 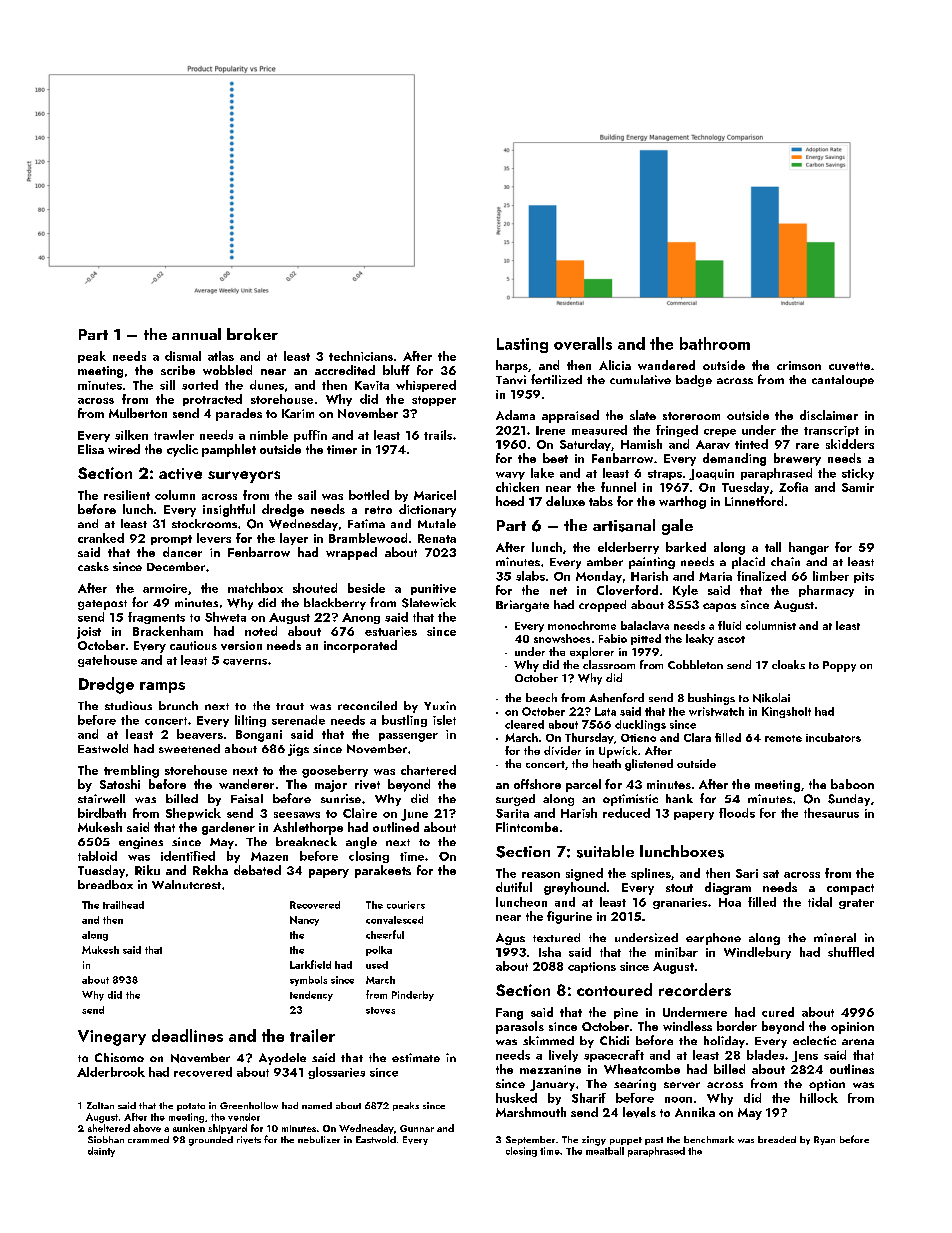 What do you see at coordinates (730, 902) in the screenshot?
I see `Hoa` at bounding box center [730, 902].
